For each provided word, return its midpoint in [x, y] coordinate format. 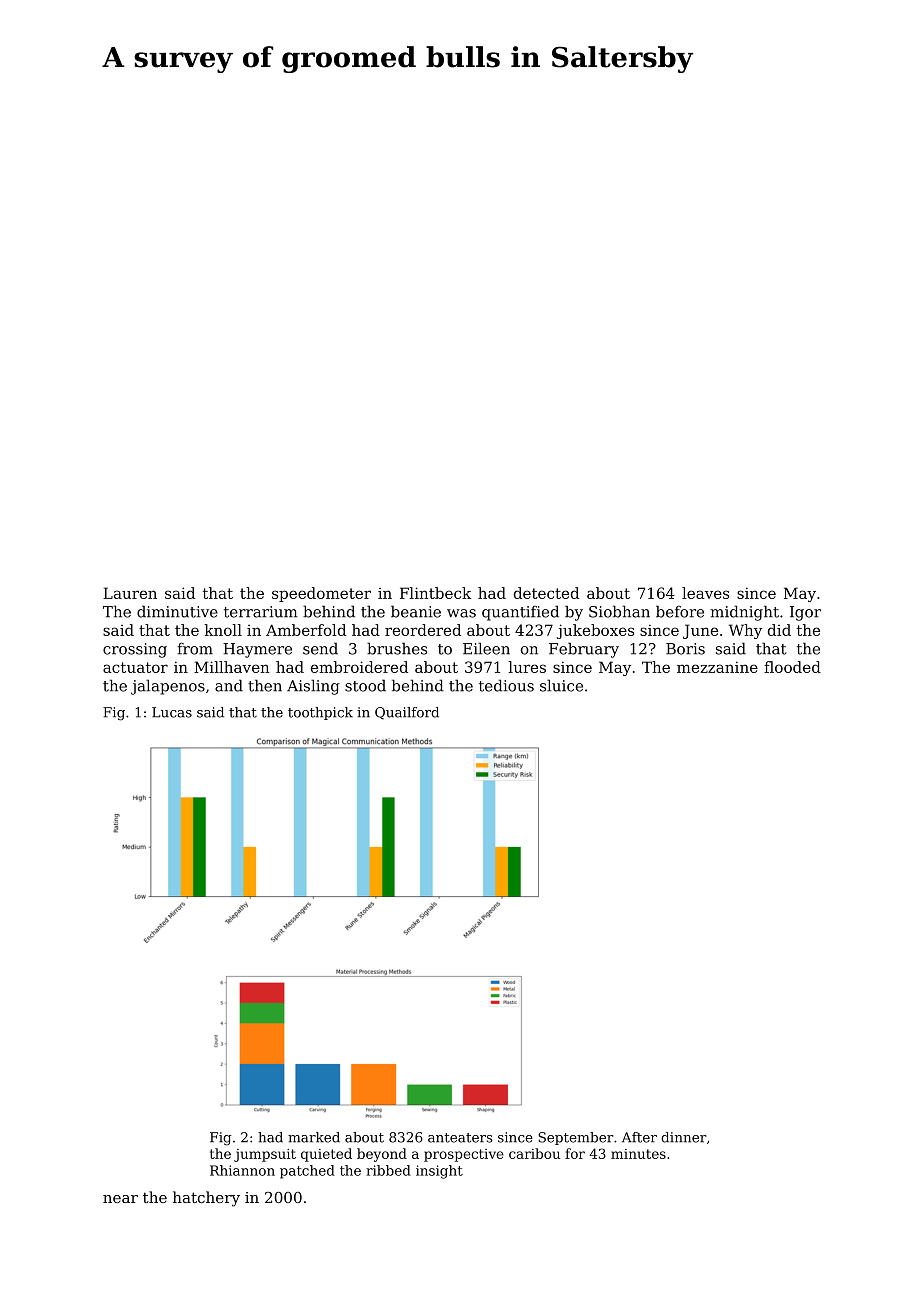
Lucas [172, 712]
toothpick [320, 713]
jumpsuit [265, 1155]
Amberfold [306, 630]
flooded [792, 667]
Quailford [407, 713]
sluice [561, 685]
